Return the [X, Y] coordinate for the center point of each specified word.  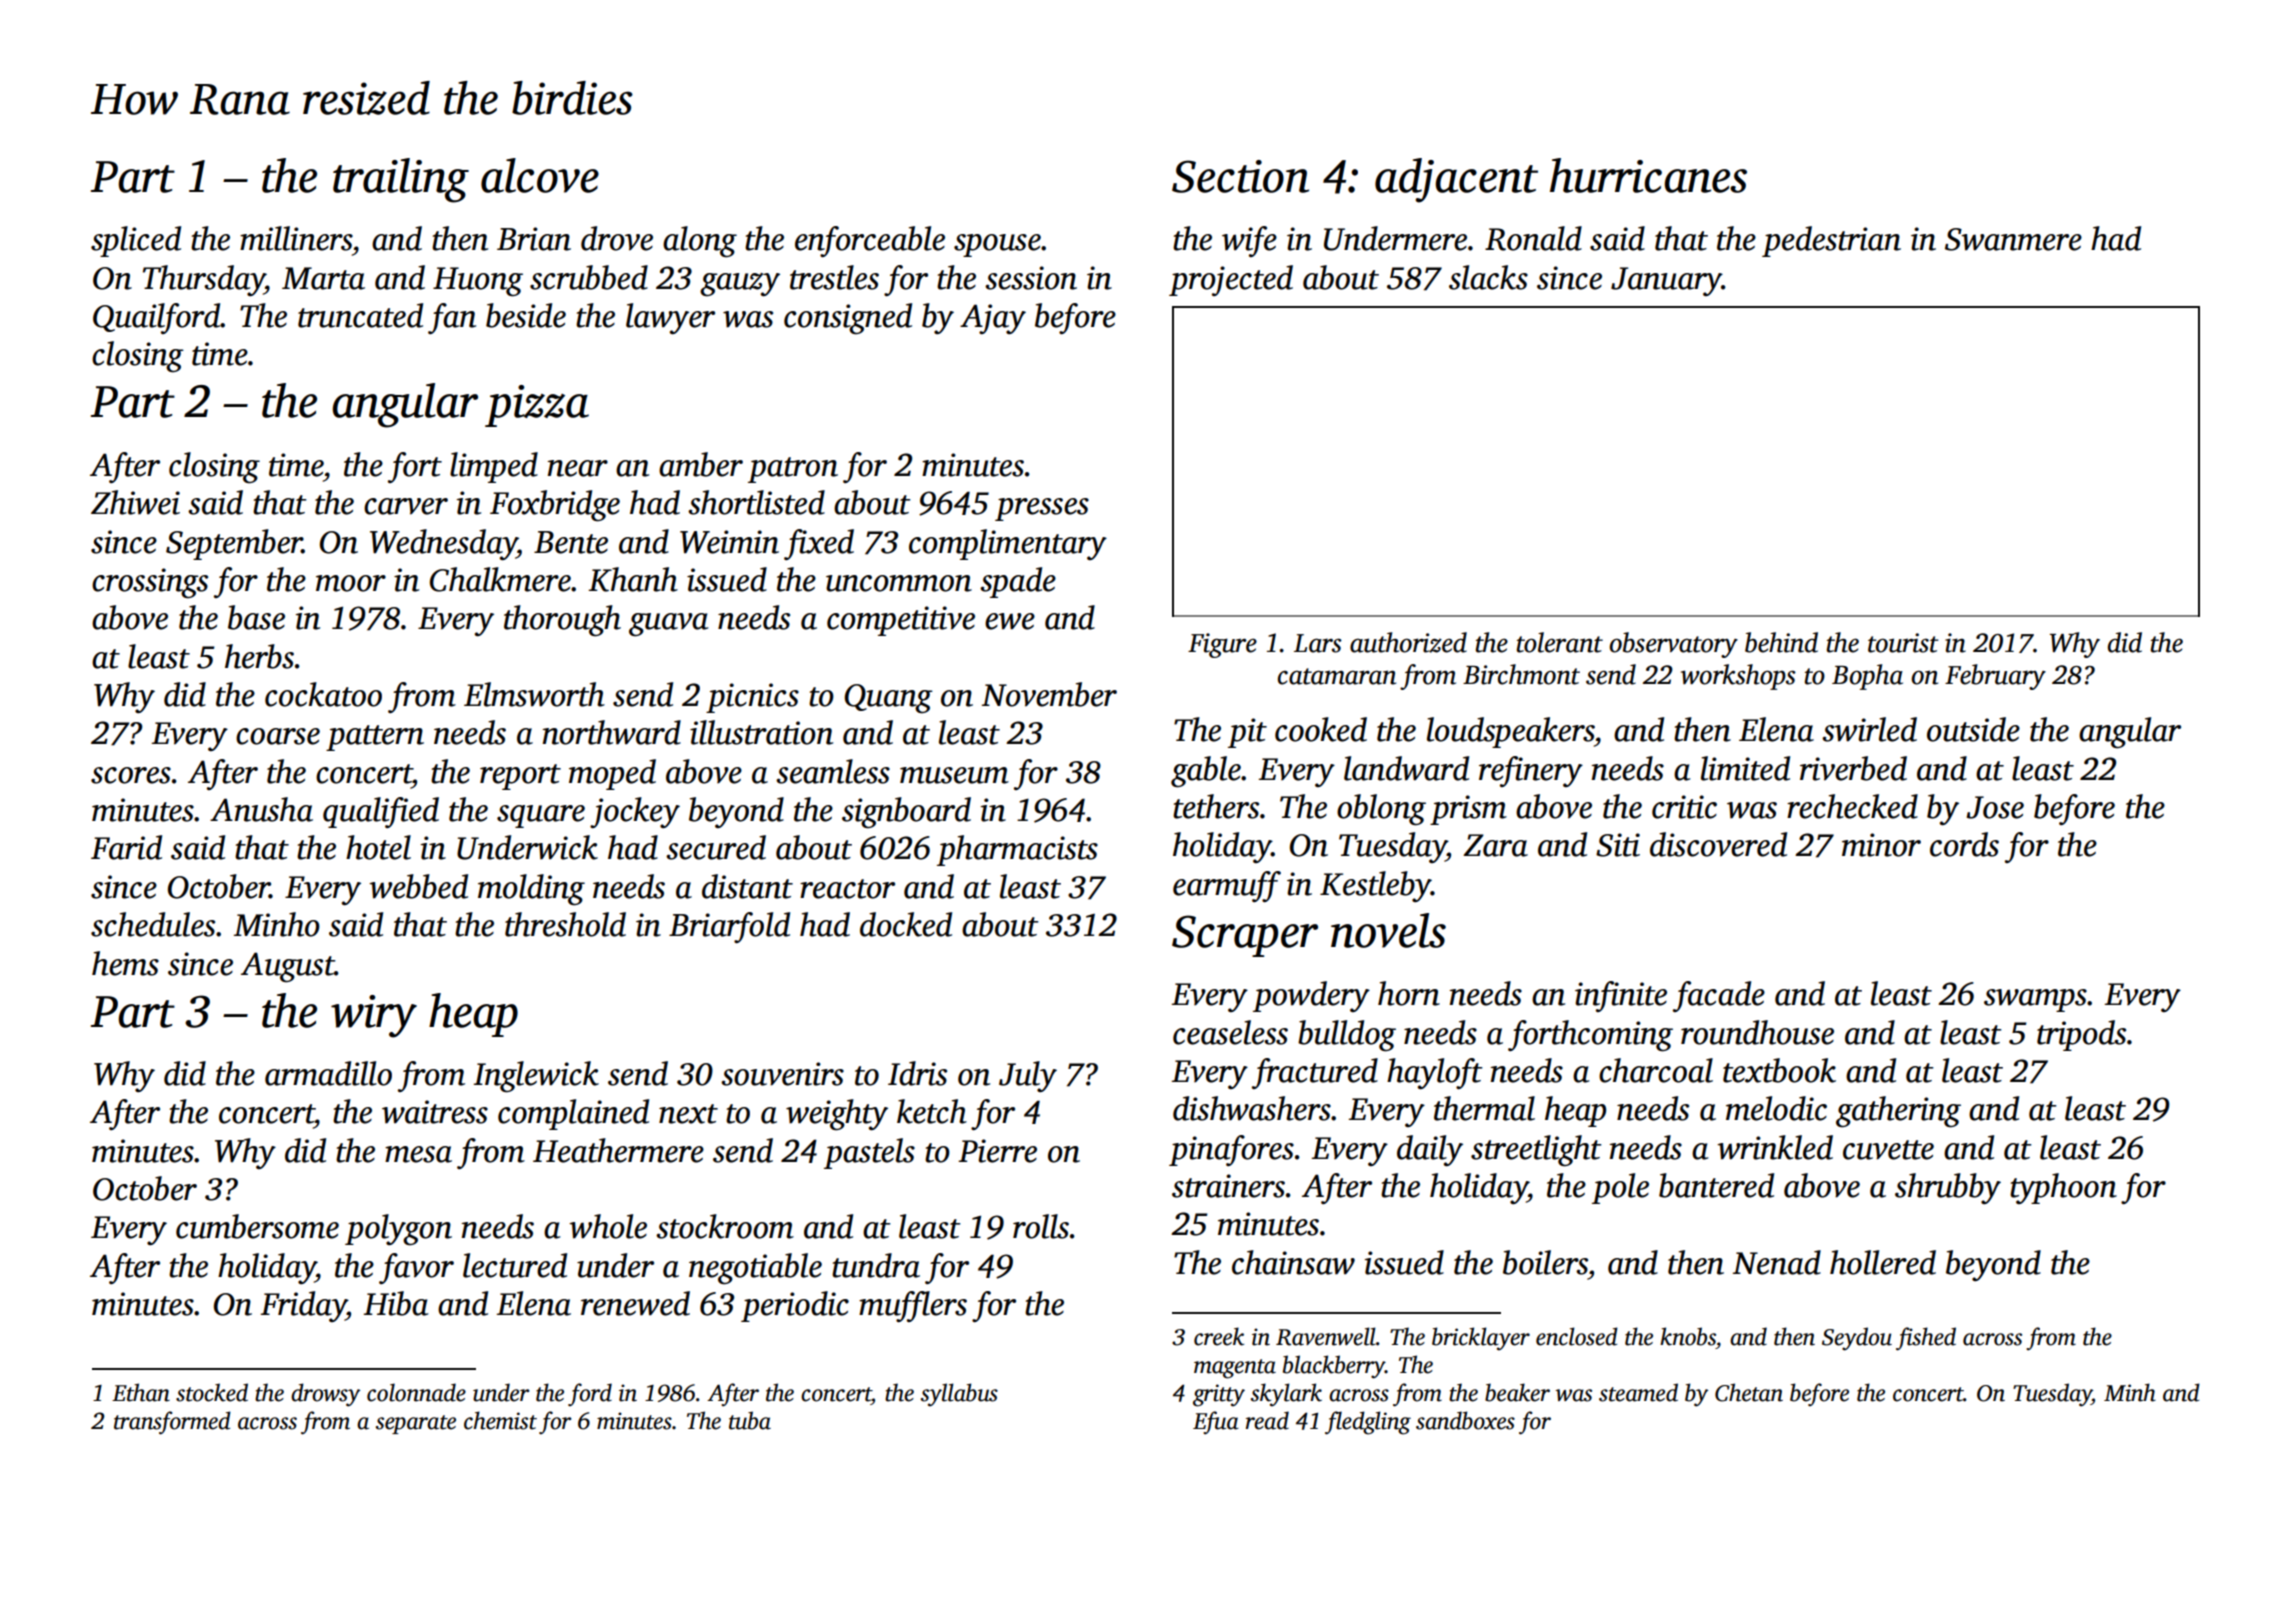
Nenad [1777, 1262]
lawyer [670, 319]
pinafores [1231, 1150]
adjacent [1456, 180]
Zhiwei [135, 502]
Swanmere [2013, 239]
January [1666, 281]
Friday [303, 1306]
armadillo [328, 1073]
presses [1042, 509]
